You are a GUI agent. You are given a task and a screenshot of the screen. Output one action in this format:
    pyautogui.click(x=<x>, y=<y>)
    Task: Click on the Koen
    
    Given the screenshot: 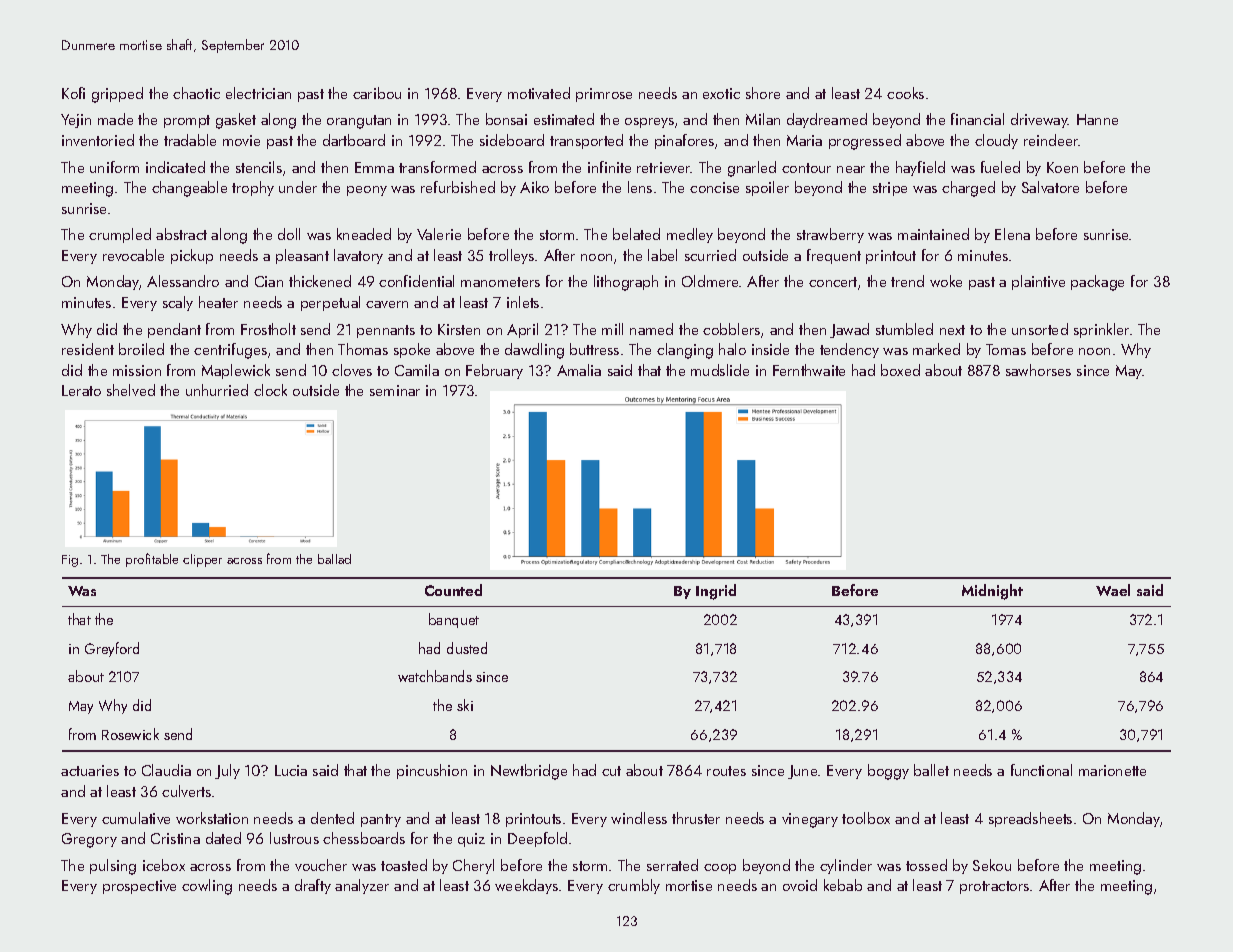 What is the action you would take?
    pyautogui.click(x=1062, y=167)
